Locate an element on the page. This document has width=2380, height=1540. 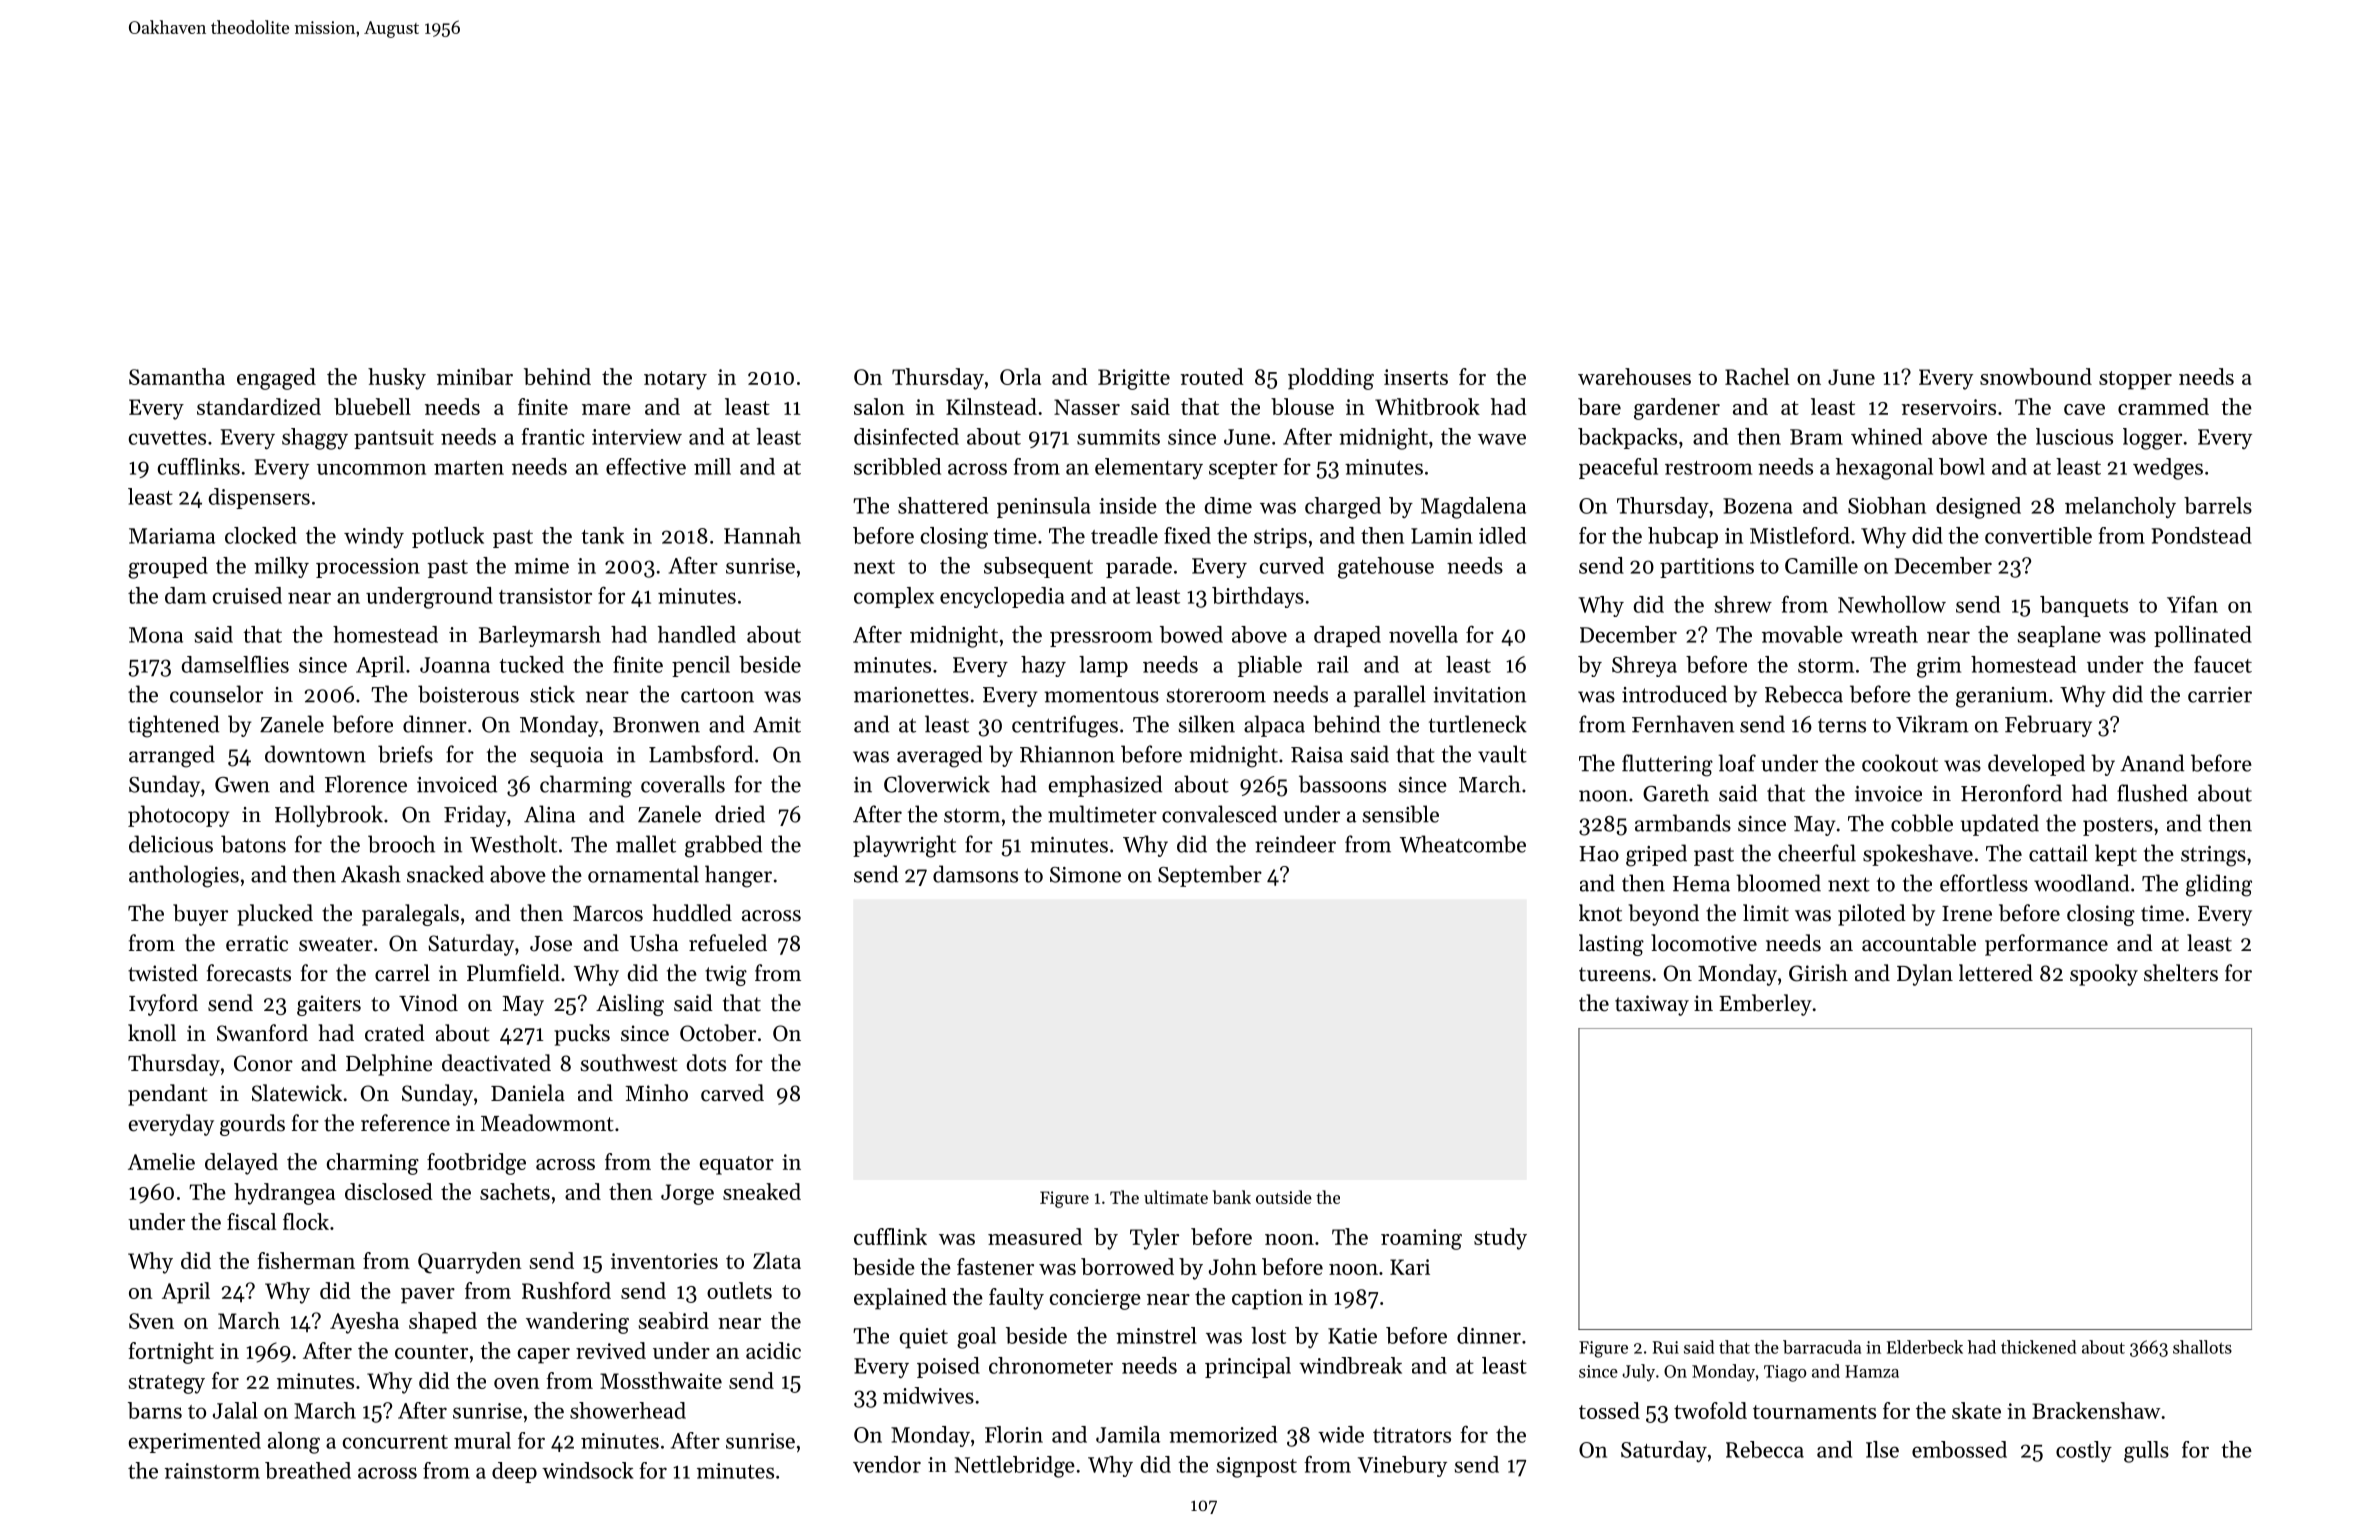
Cloverwick is located at coordinates (937, 784).
